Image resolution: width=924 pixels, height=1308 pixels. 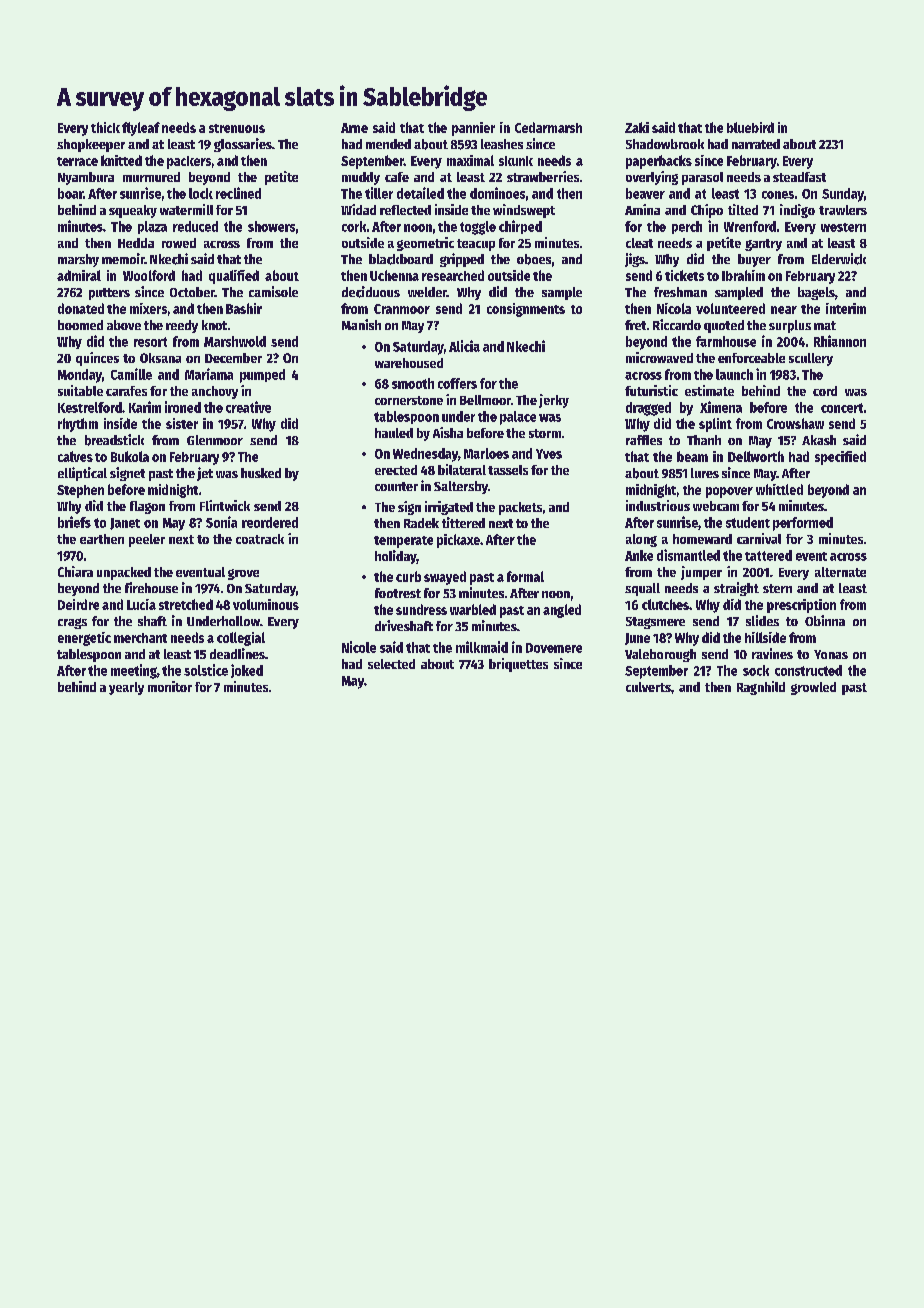 What do you see at coordinates (391, 664) in the screenshot?
I see `selected` at bounding box center [391, 664].
